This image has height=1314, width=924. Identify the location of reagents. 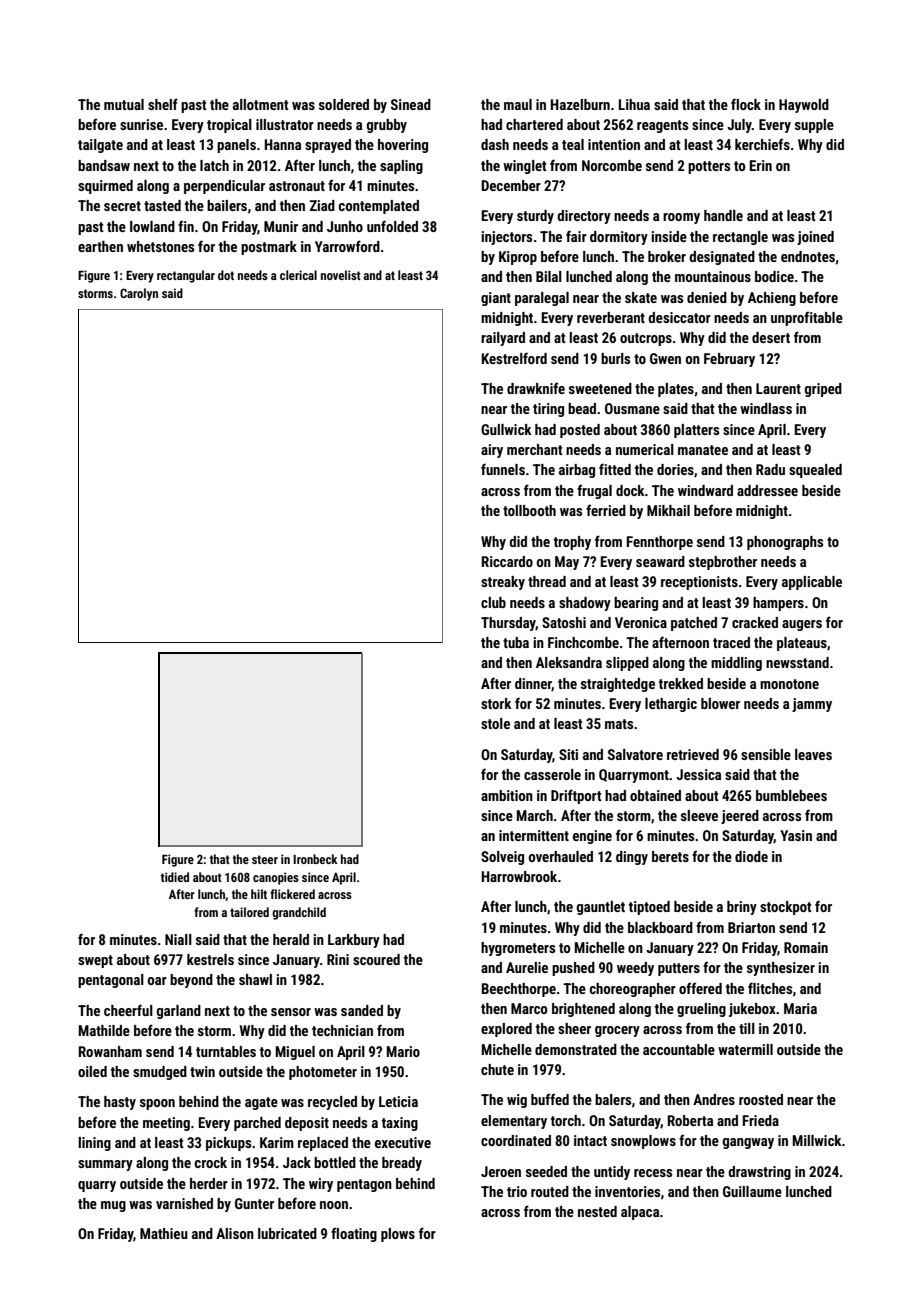
(662, 126).
